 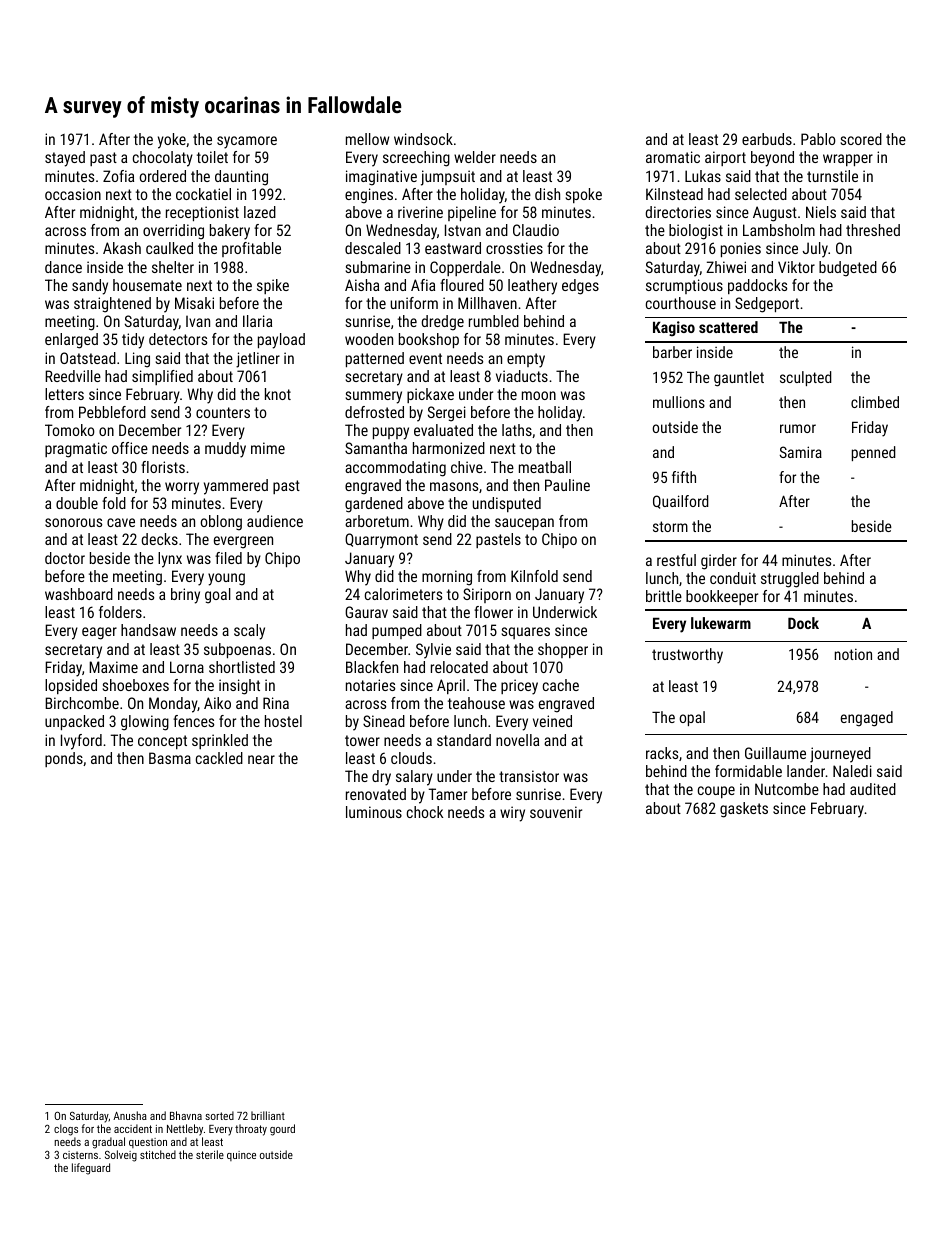 I want to click on earbuds, so click(x=767, y=139).
